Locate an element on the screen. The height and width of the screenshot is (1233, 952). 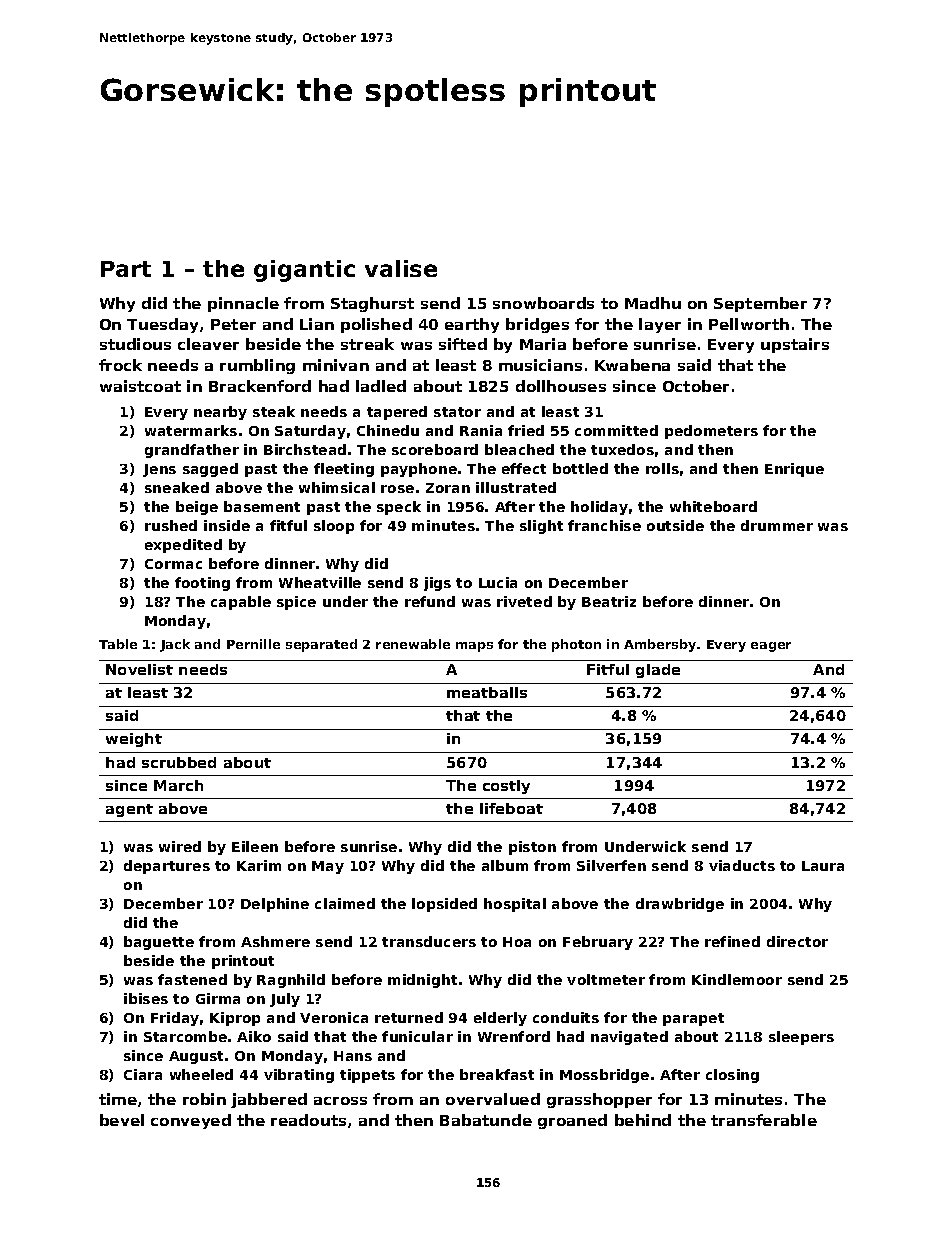
rushed is located at coordinates (171, 525).
